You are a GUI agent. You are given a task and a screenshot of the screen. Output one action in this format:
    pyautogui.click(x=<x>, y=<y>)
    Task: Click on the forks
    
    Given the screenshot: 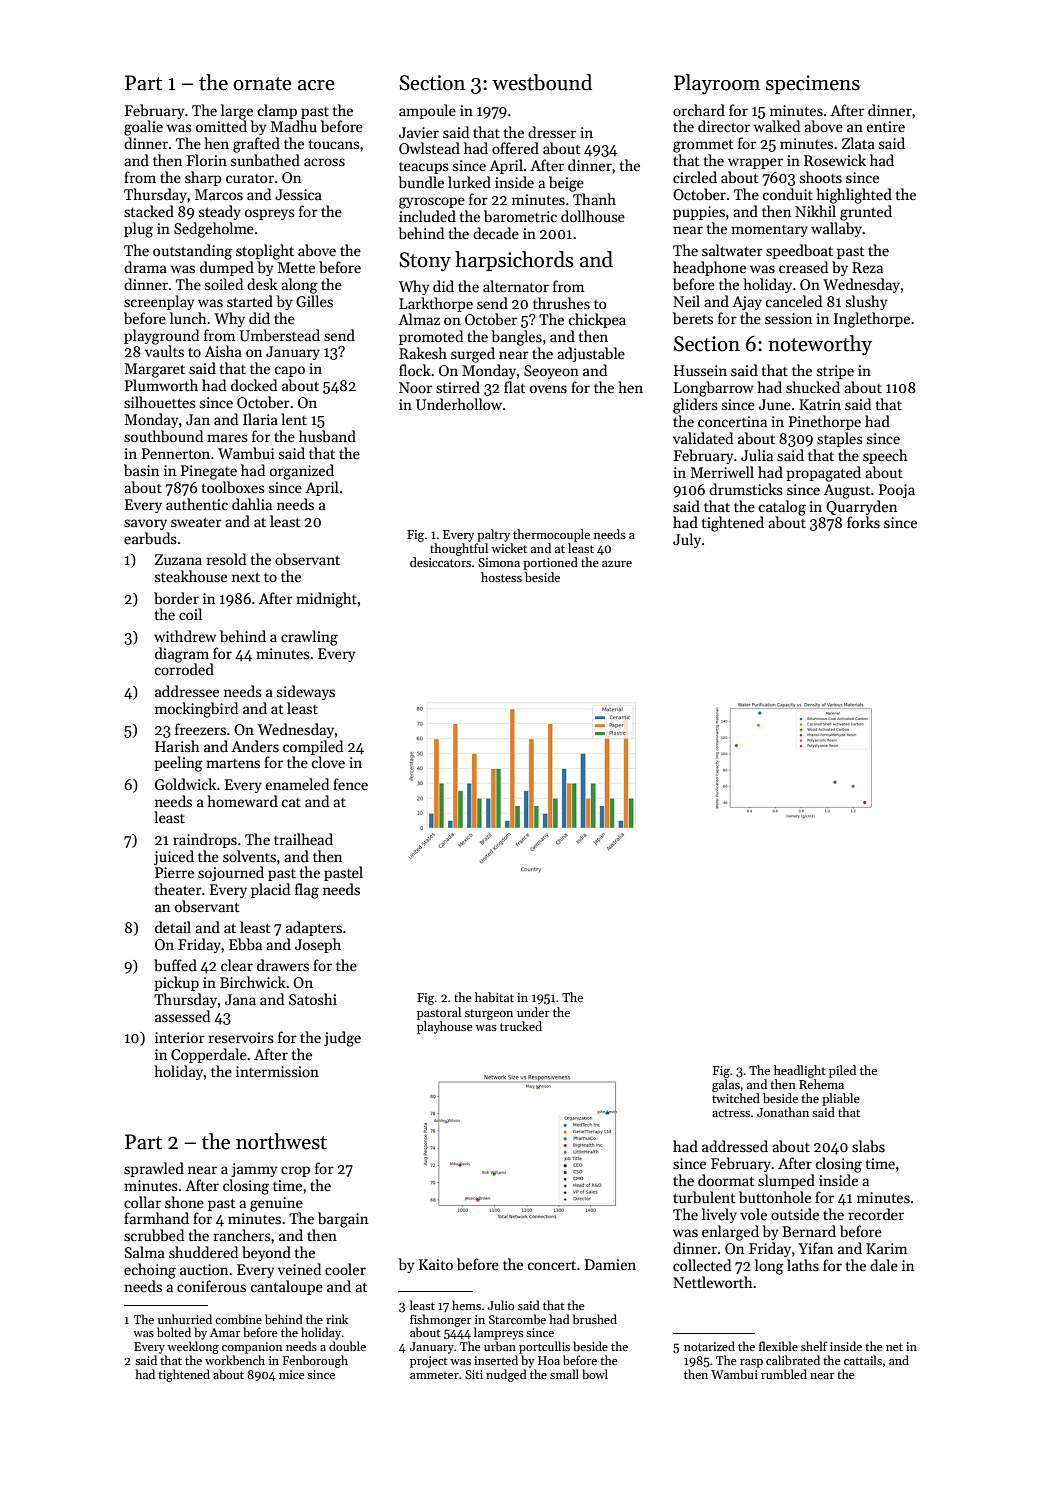 What is the action you would take?
    pyautogui.click(x=863, y=522)
